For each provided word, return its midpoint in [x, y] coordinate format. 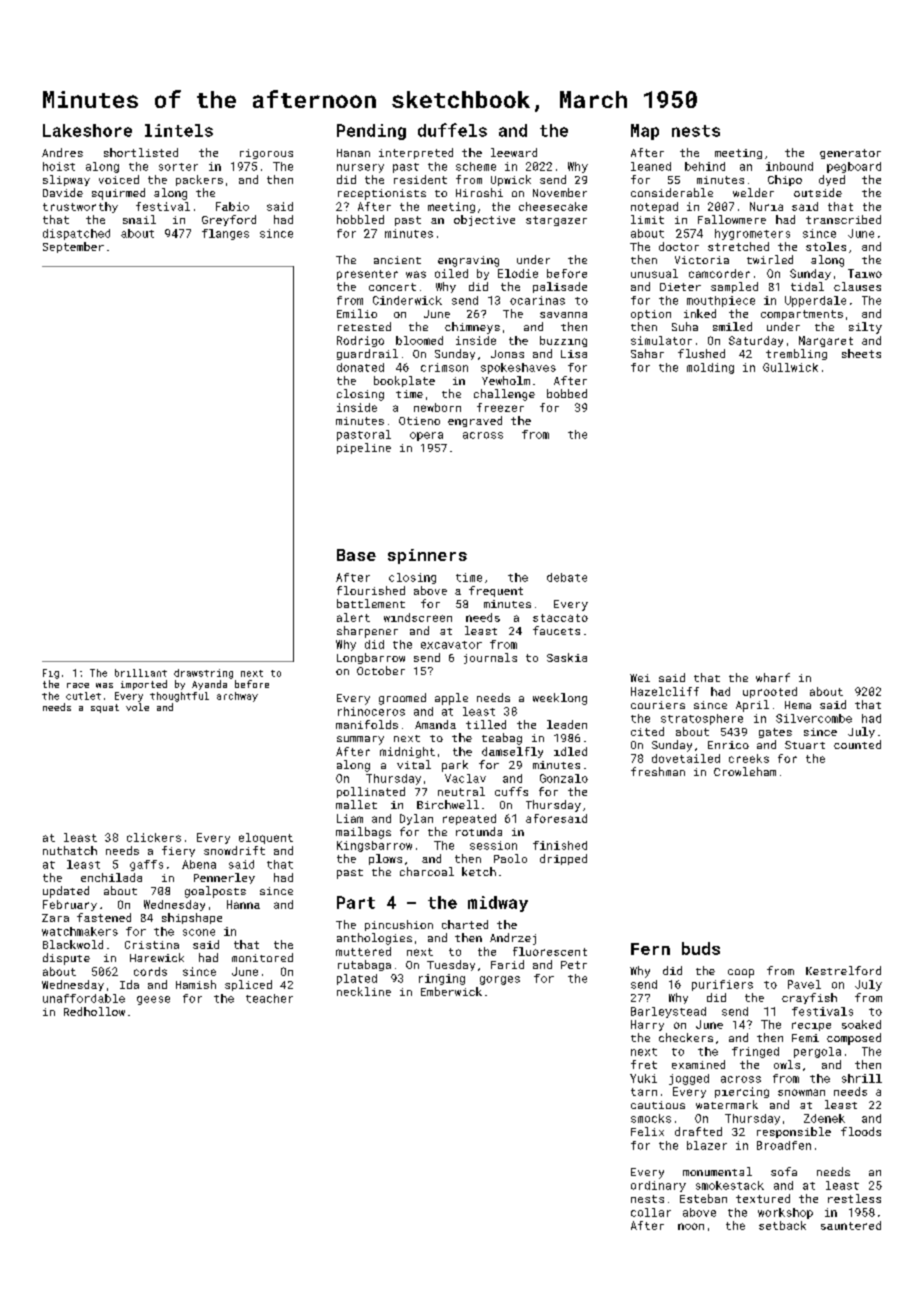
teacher [269, 998]
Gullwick [790, 367]
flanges [225, 234]
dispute [66, 959]
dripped [563, 859]
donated [360, 367]
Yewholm [506, 380]
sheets [861, 353]
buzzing [563, 341]
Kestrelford [843, 970]
